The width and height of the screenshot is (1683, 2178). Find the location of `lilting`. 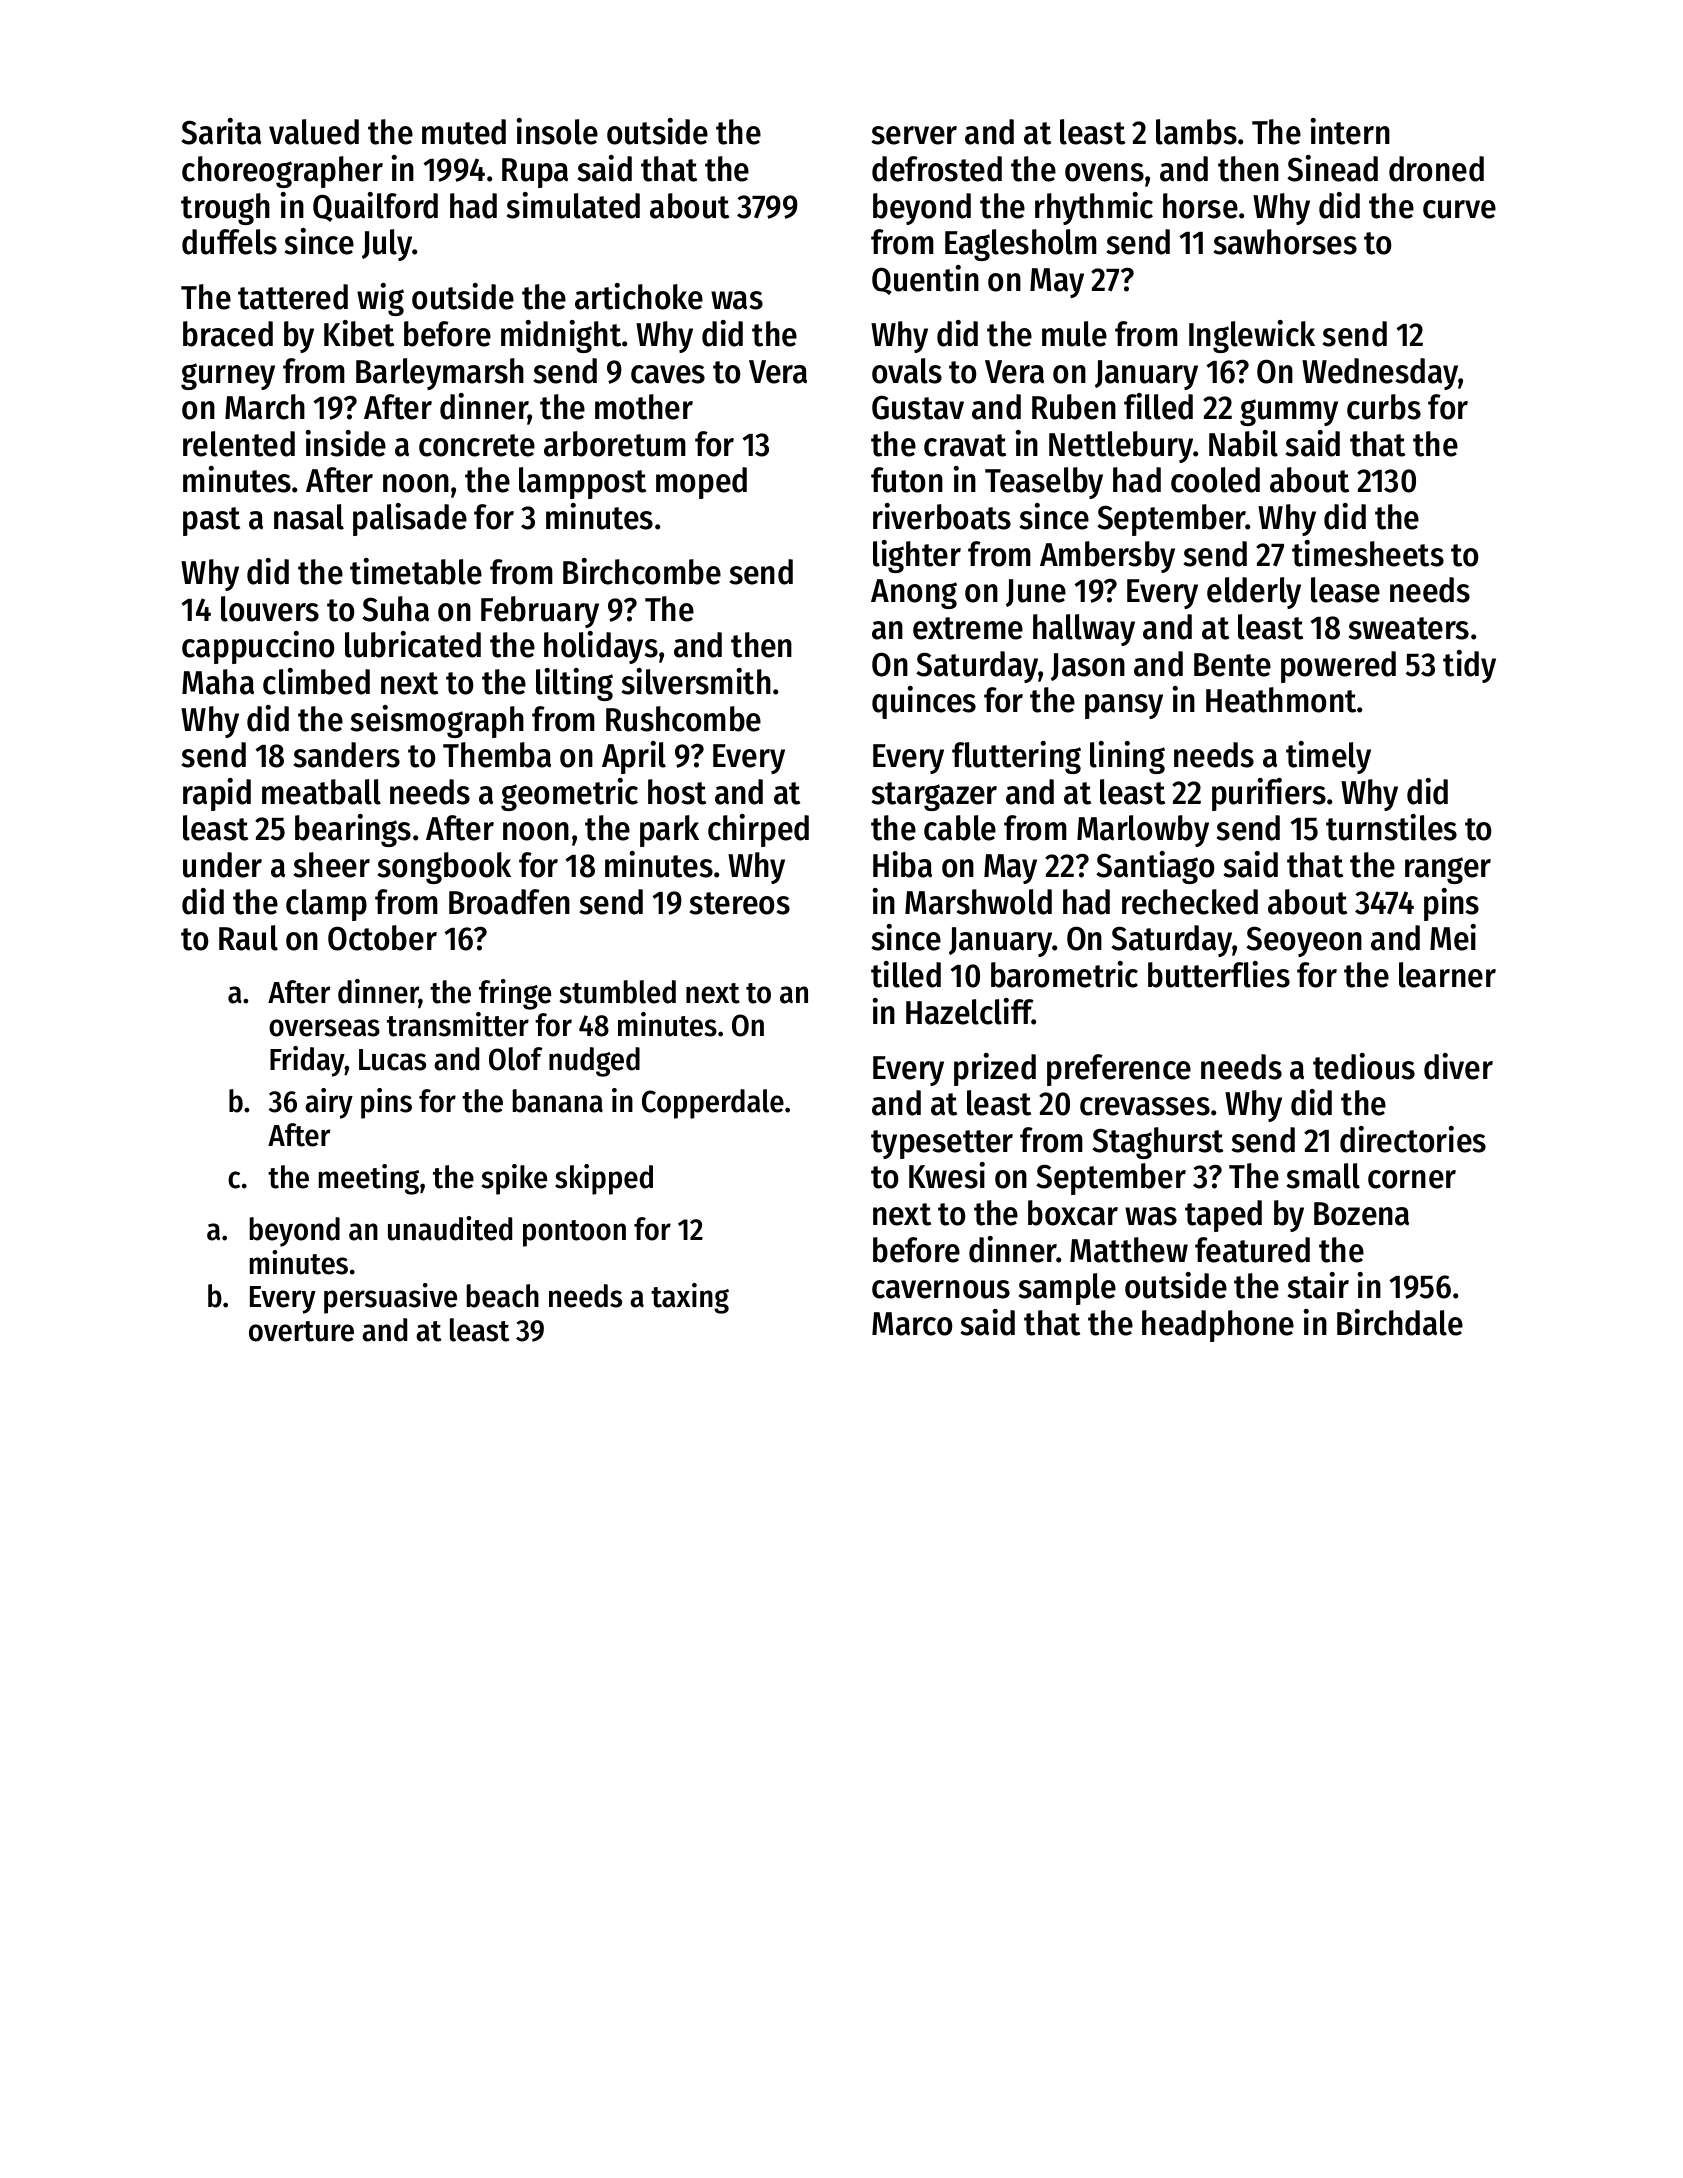

lilting is located at coordinates (574, 684).
